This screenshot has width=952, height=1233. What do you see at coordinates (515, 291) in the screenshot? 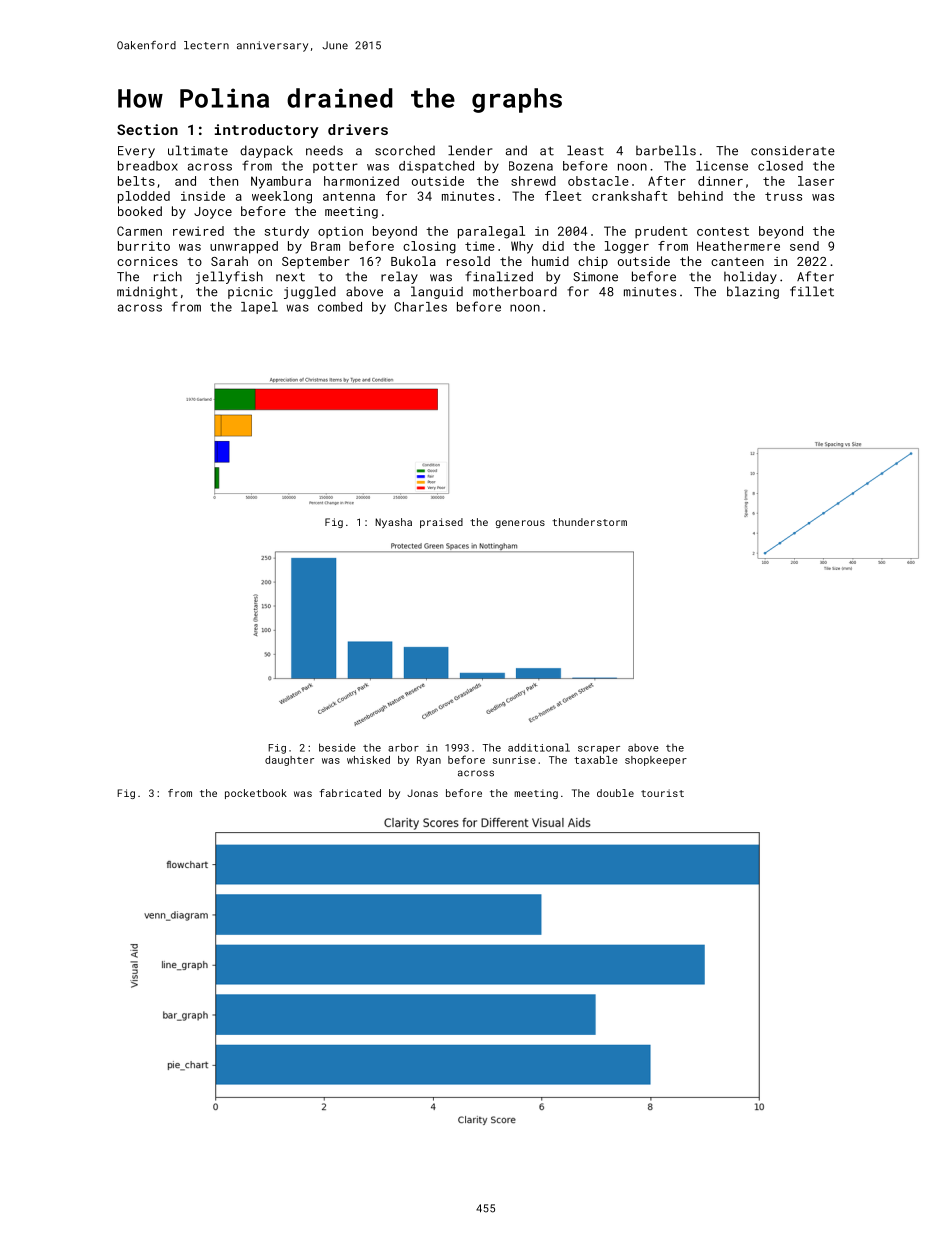
I see `motherboard` at bounding box center [515, 291].
